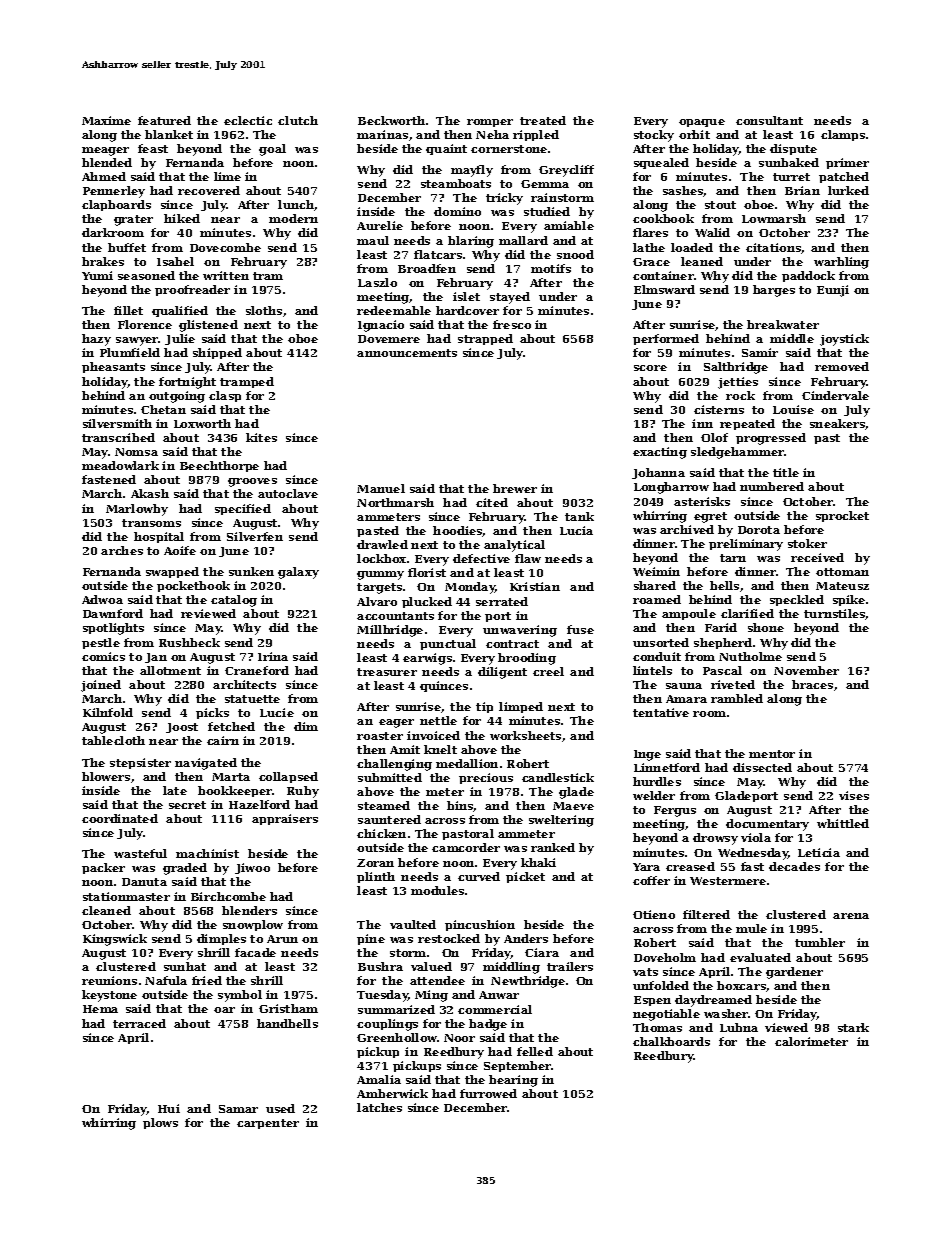 The height and width of the page is (1233, 952). I want to click on Manuel, so click(381, 488).
